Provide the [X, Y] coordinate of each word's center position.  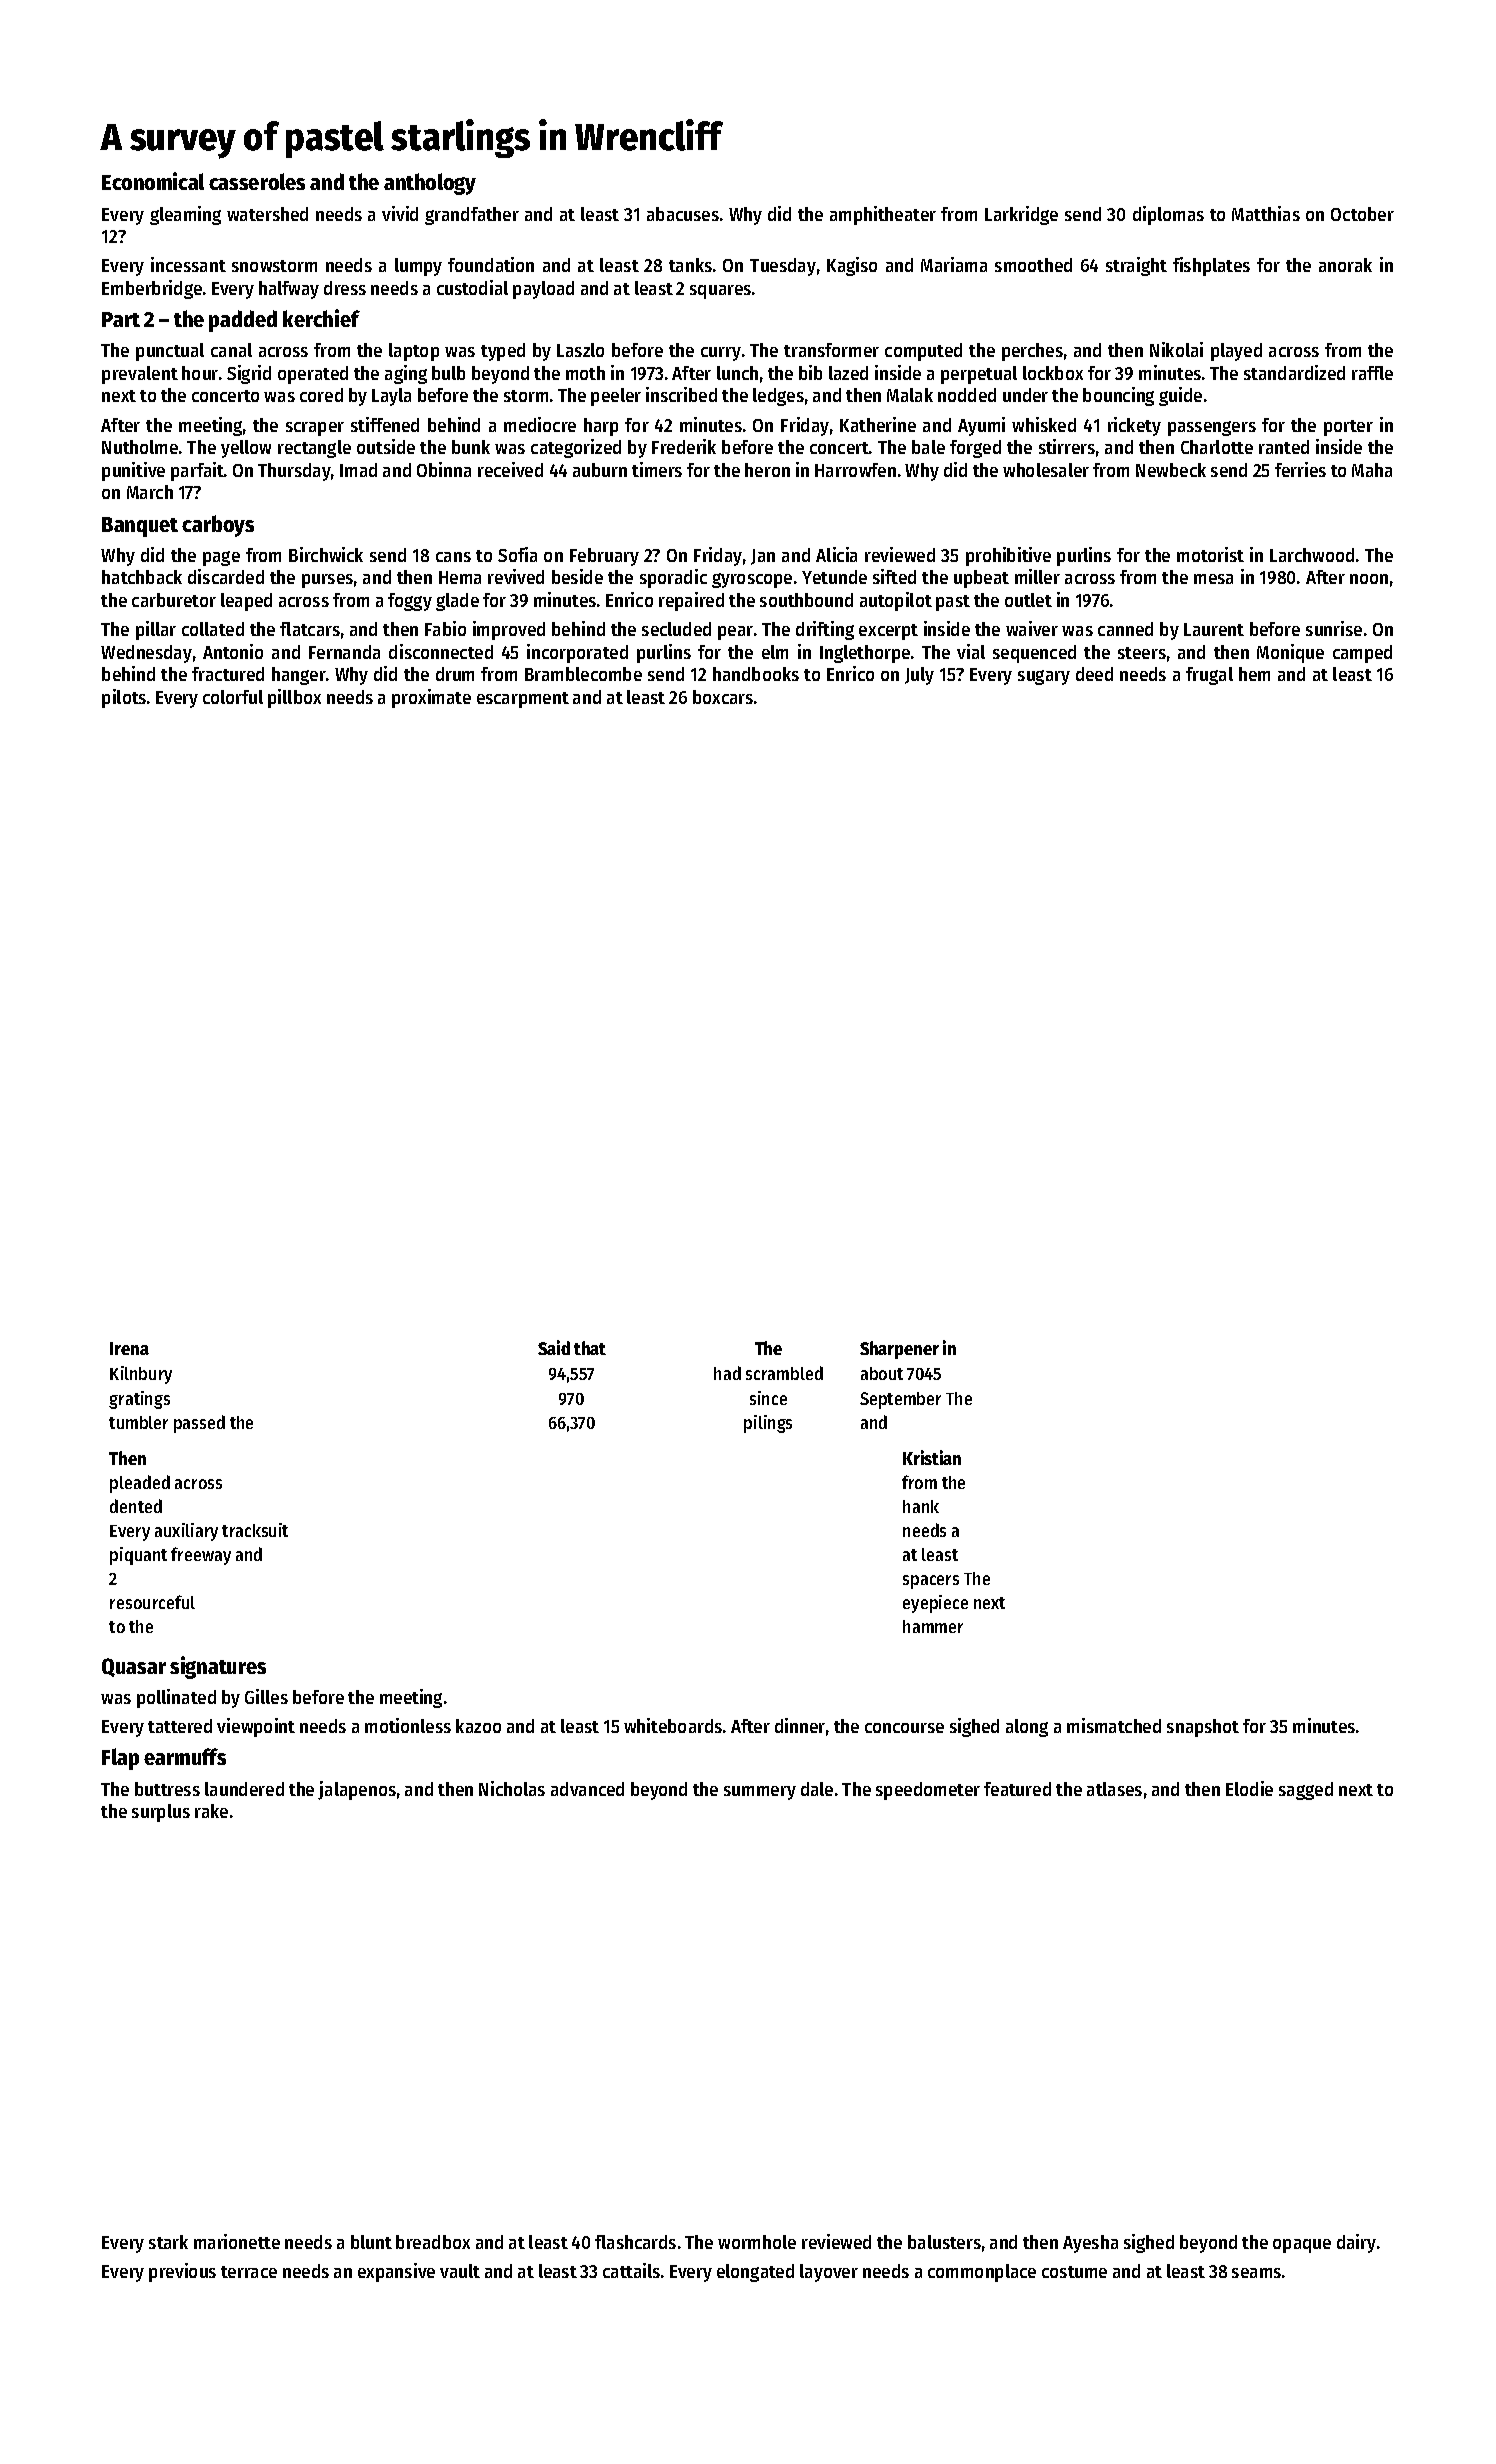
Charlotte [1217, 447]
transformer [831, 350]
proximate [431, 698]
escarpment [523, 700]
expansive [396, 2272]
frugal [1209, 676]
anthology [430, 184]
